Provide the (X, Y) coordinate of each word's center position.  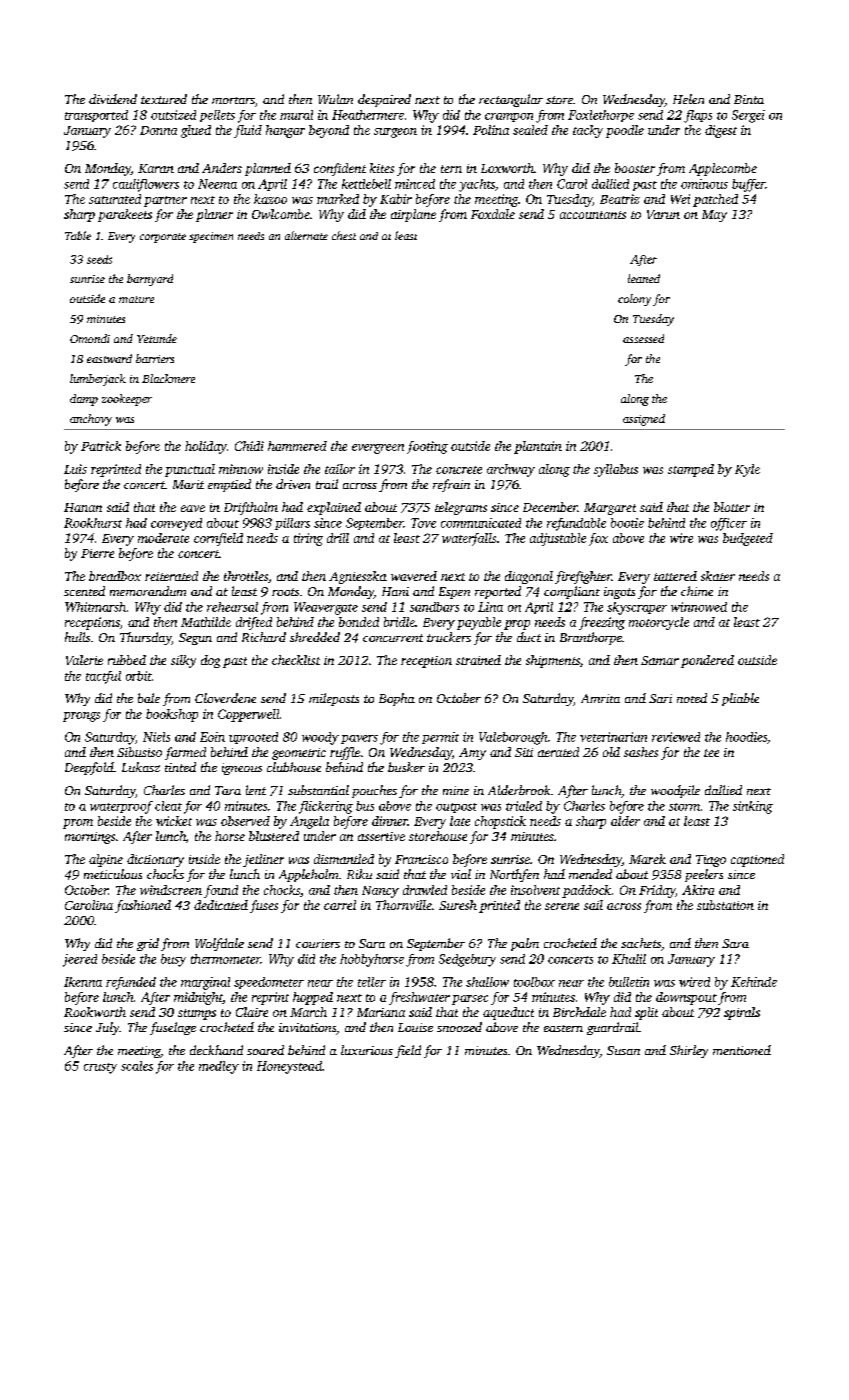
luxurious (367, 1050)
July (107, 1028)
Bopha (397, 699)
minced (415, 184)
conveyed (176, 524)
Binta (749, 99)
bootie (627, 523)
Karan (156, 168)
